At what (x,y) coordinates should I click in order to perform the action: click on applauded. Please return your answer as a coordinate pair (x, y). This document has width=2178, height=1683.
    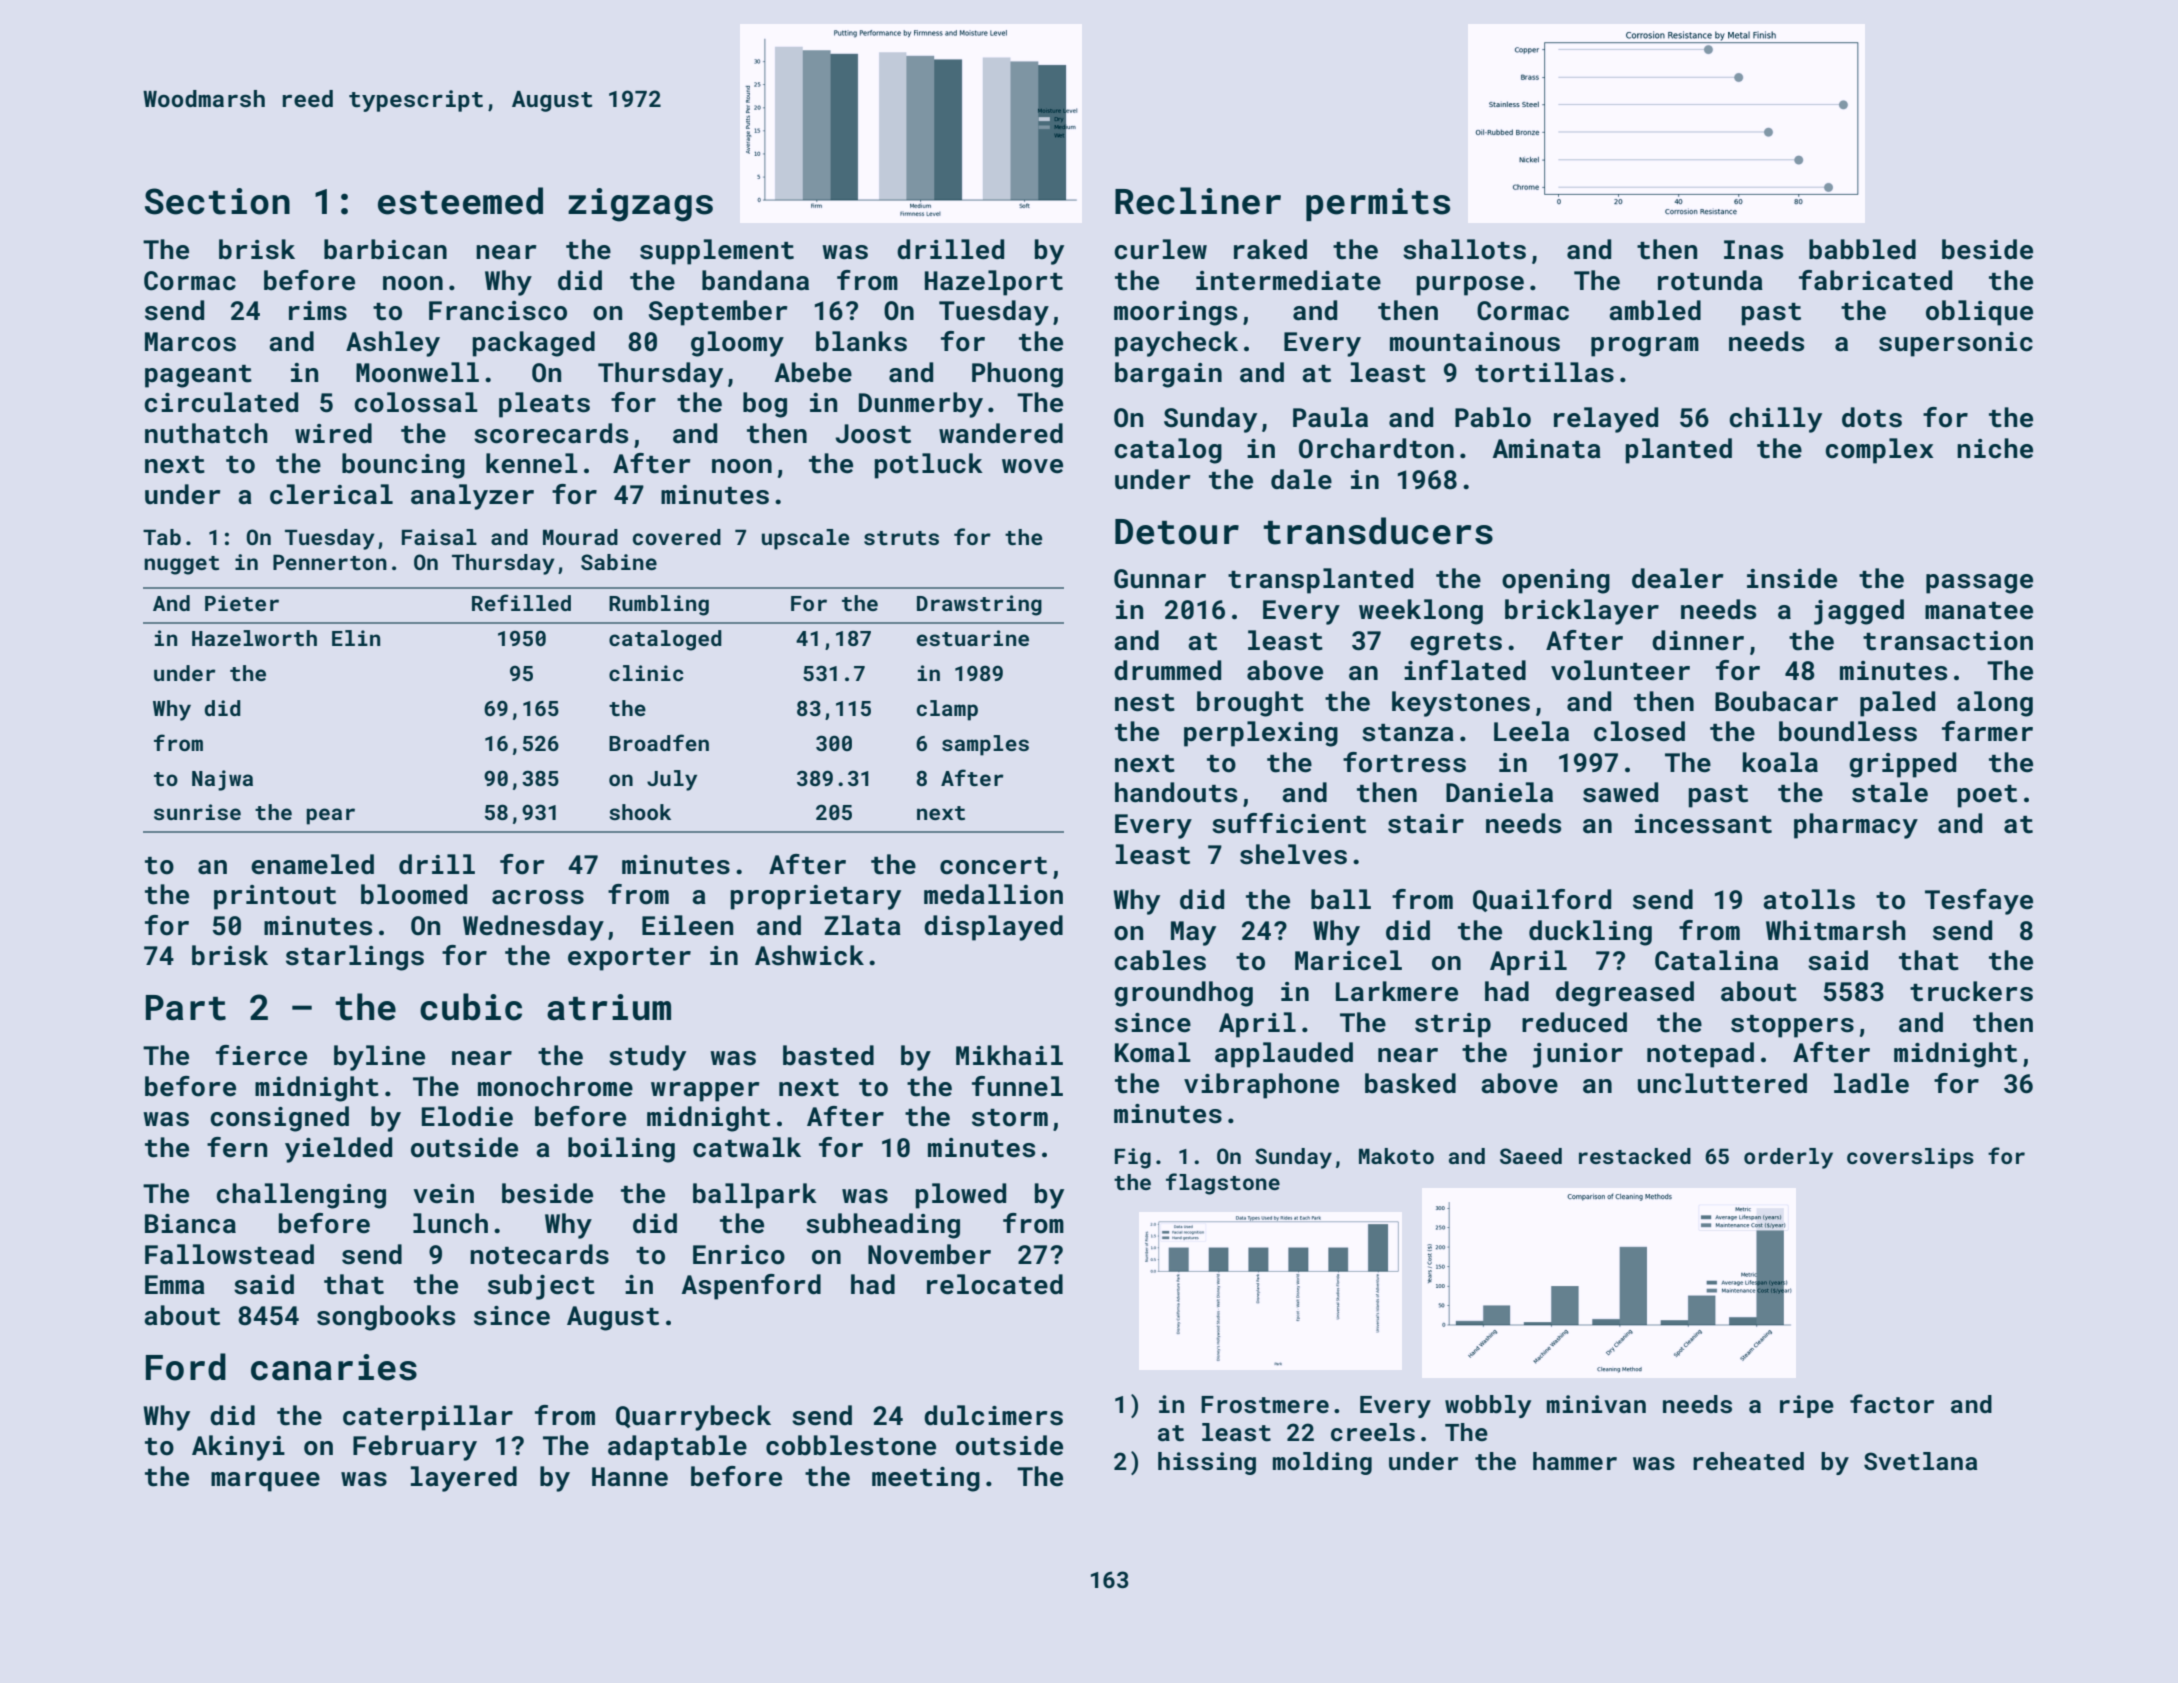
    Looking at the image, I should click on (1284, 1055).
